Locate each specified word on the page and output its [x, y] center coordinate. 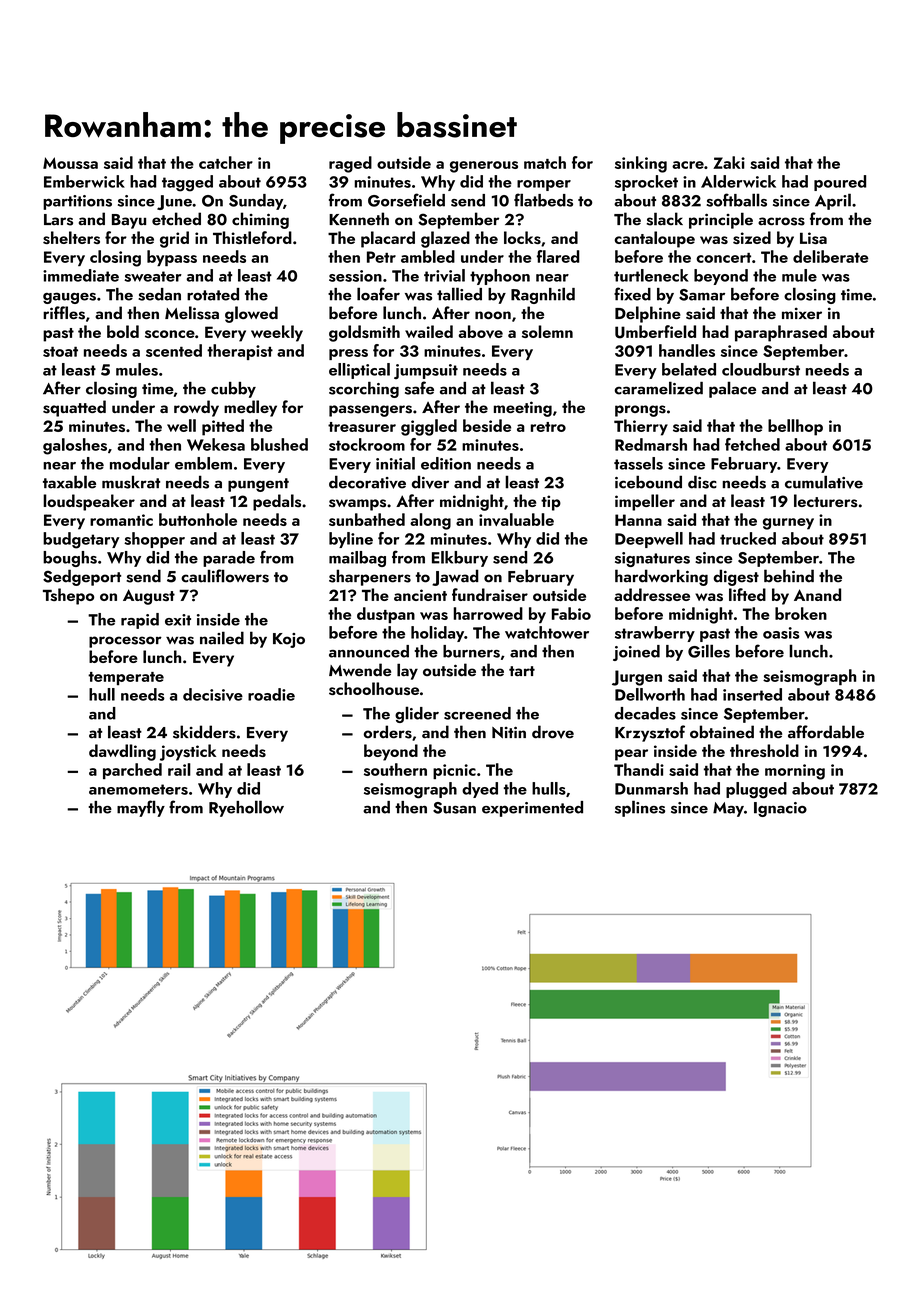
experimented [532, 809]
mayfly [141, 808]
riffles [64, 313]
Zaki [729, 162]
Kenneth [359, 218]
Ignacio [780, 809]
